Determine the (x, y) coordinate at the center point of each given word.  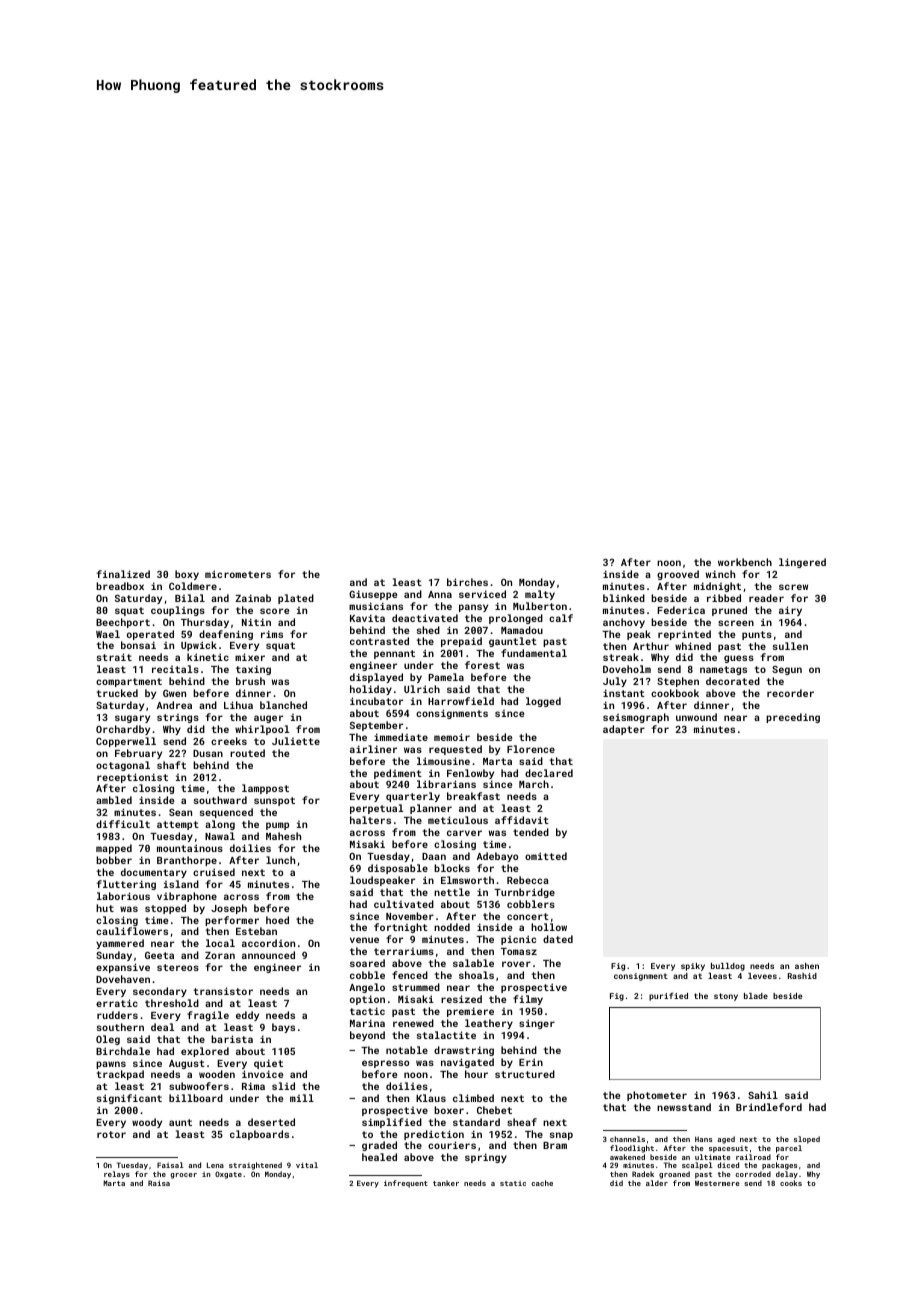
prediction (434, 1135)
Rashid (802, 976)
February (138, 754)
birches (467, 582)
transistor (223, 991)
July (615, 682)
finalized (123, 574)
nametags (723, 670)
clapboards (259, 1135)
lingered (802, 563)
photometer (657, 1096)
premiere (470, 1012)
